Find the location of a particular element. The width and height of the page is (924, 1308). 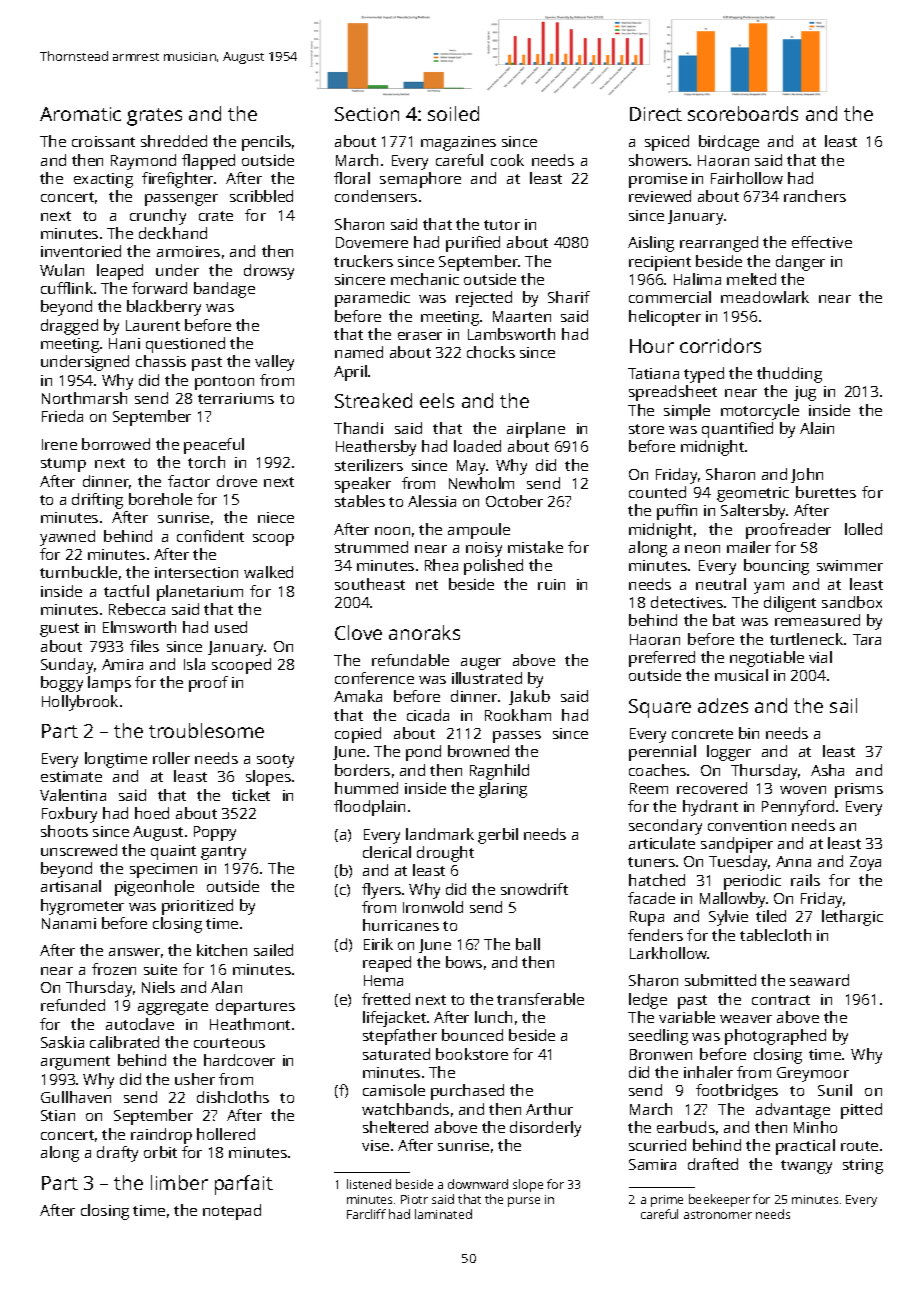

hummed is located at coordinates (366, 788).
